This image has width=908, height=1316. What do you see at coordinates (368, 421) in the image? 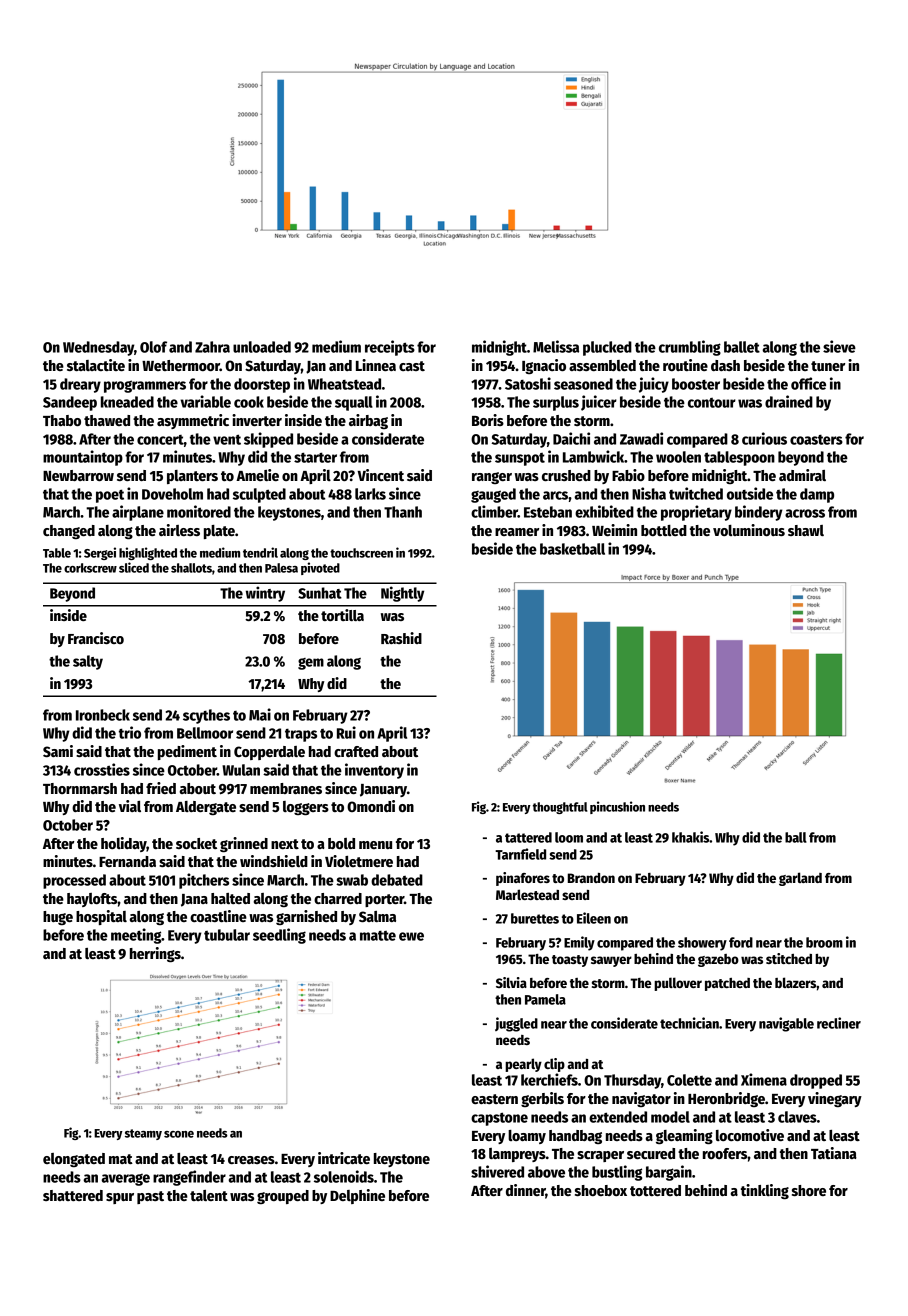
I see `airbag` at bounding box center [368, 421].
